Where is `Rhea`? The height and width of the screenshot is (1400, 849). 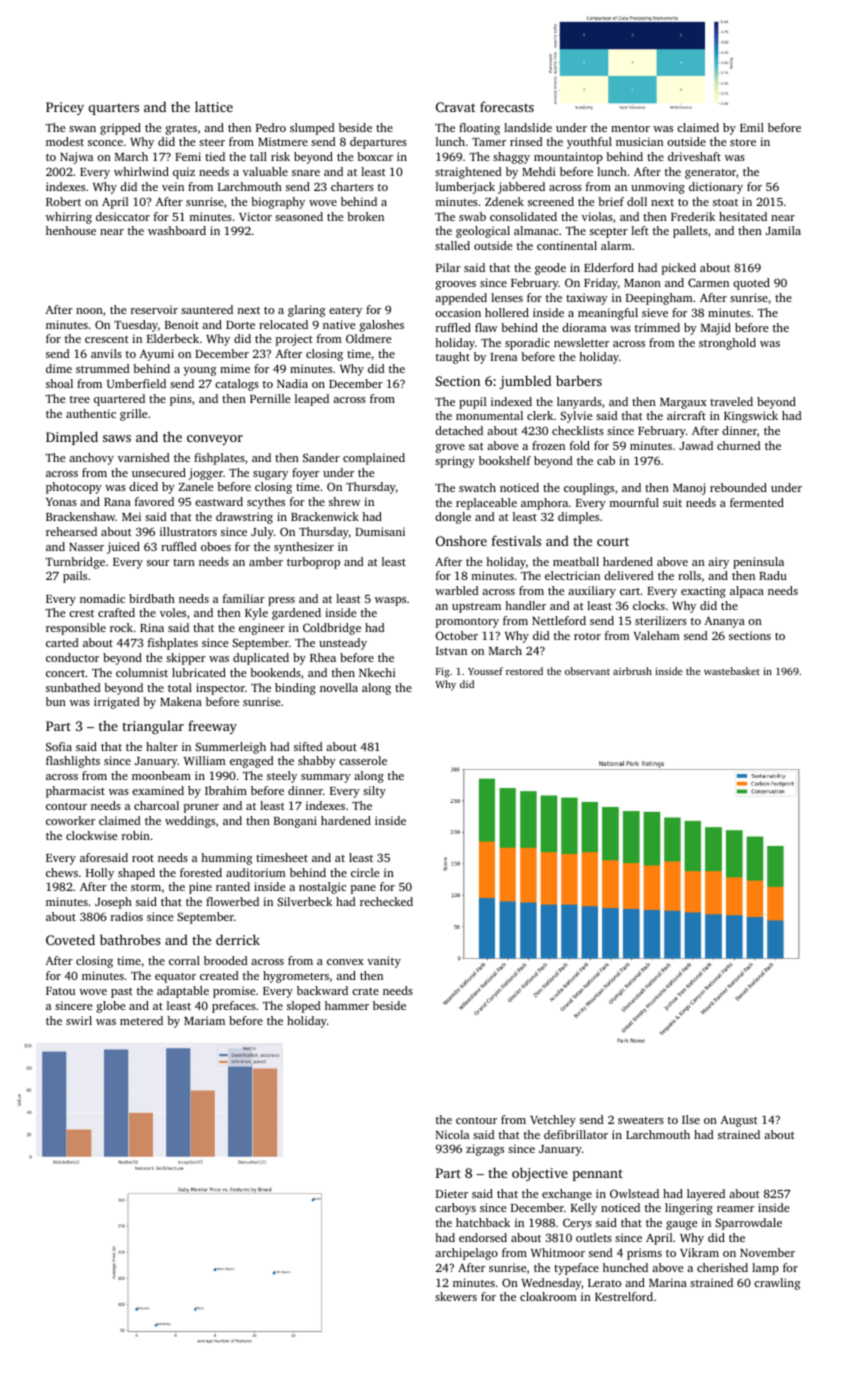 Rhea is located at coordinates (323, 657).
